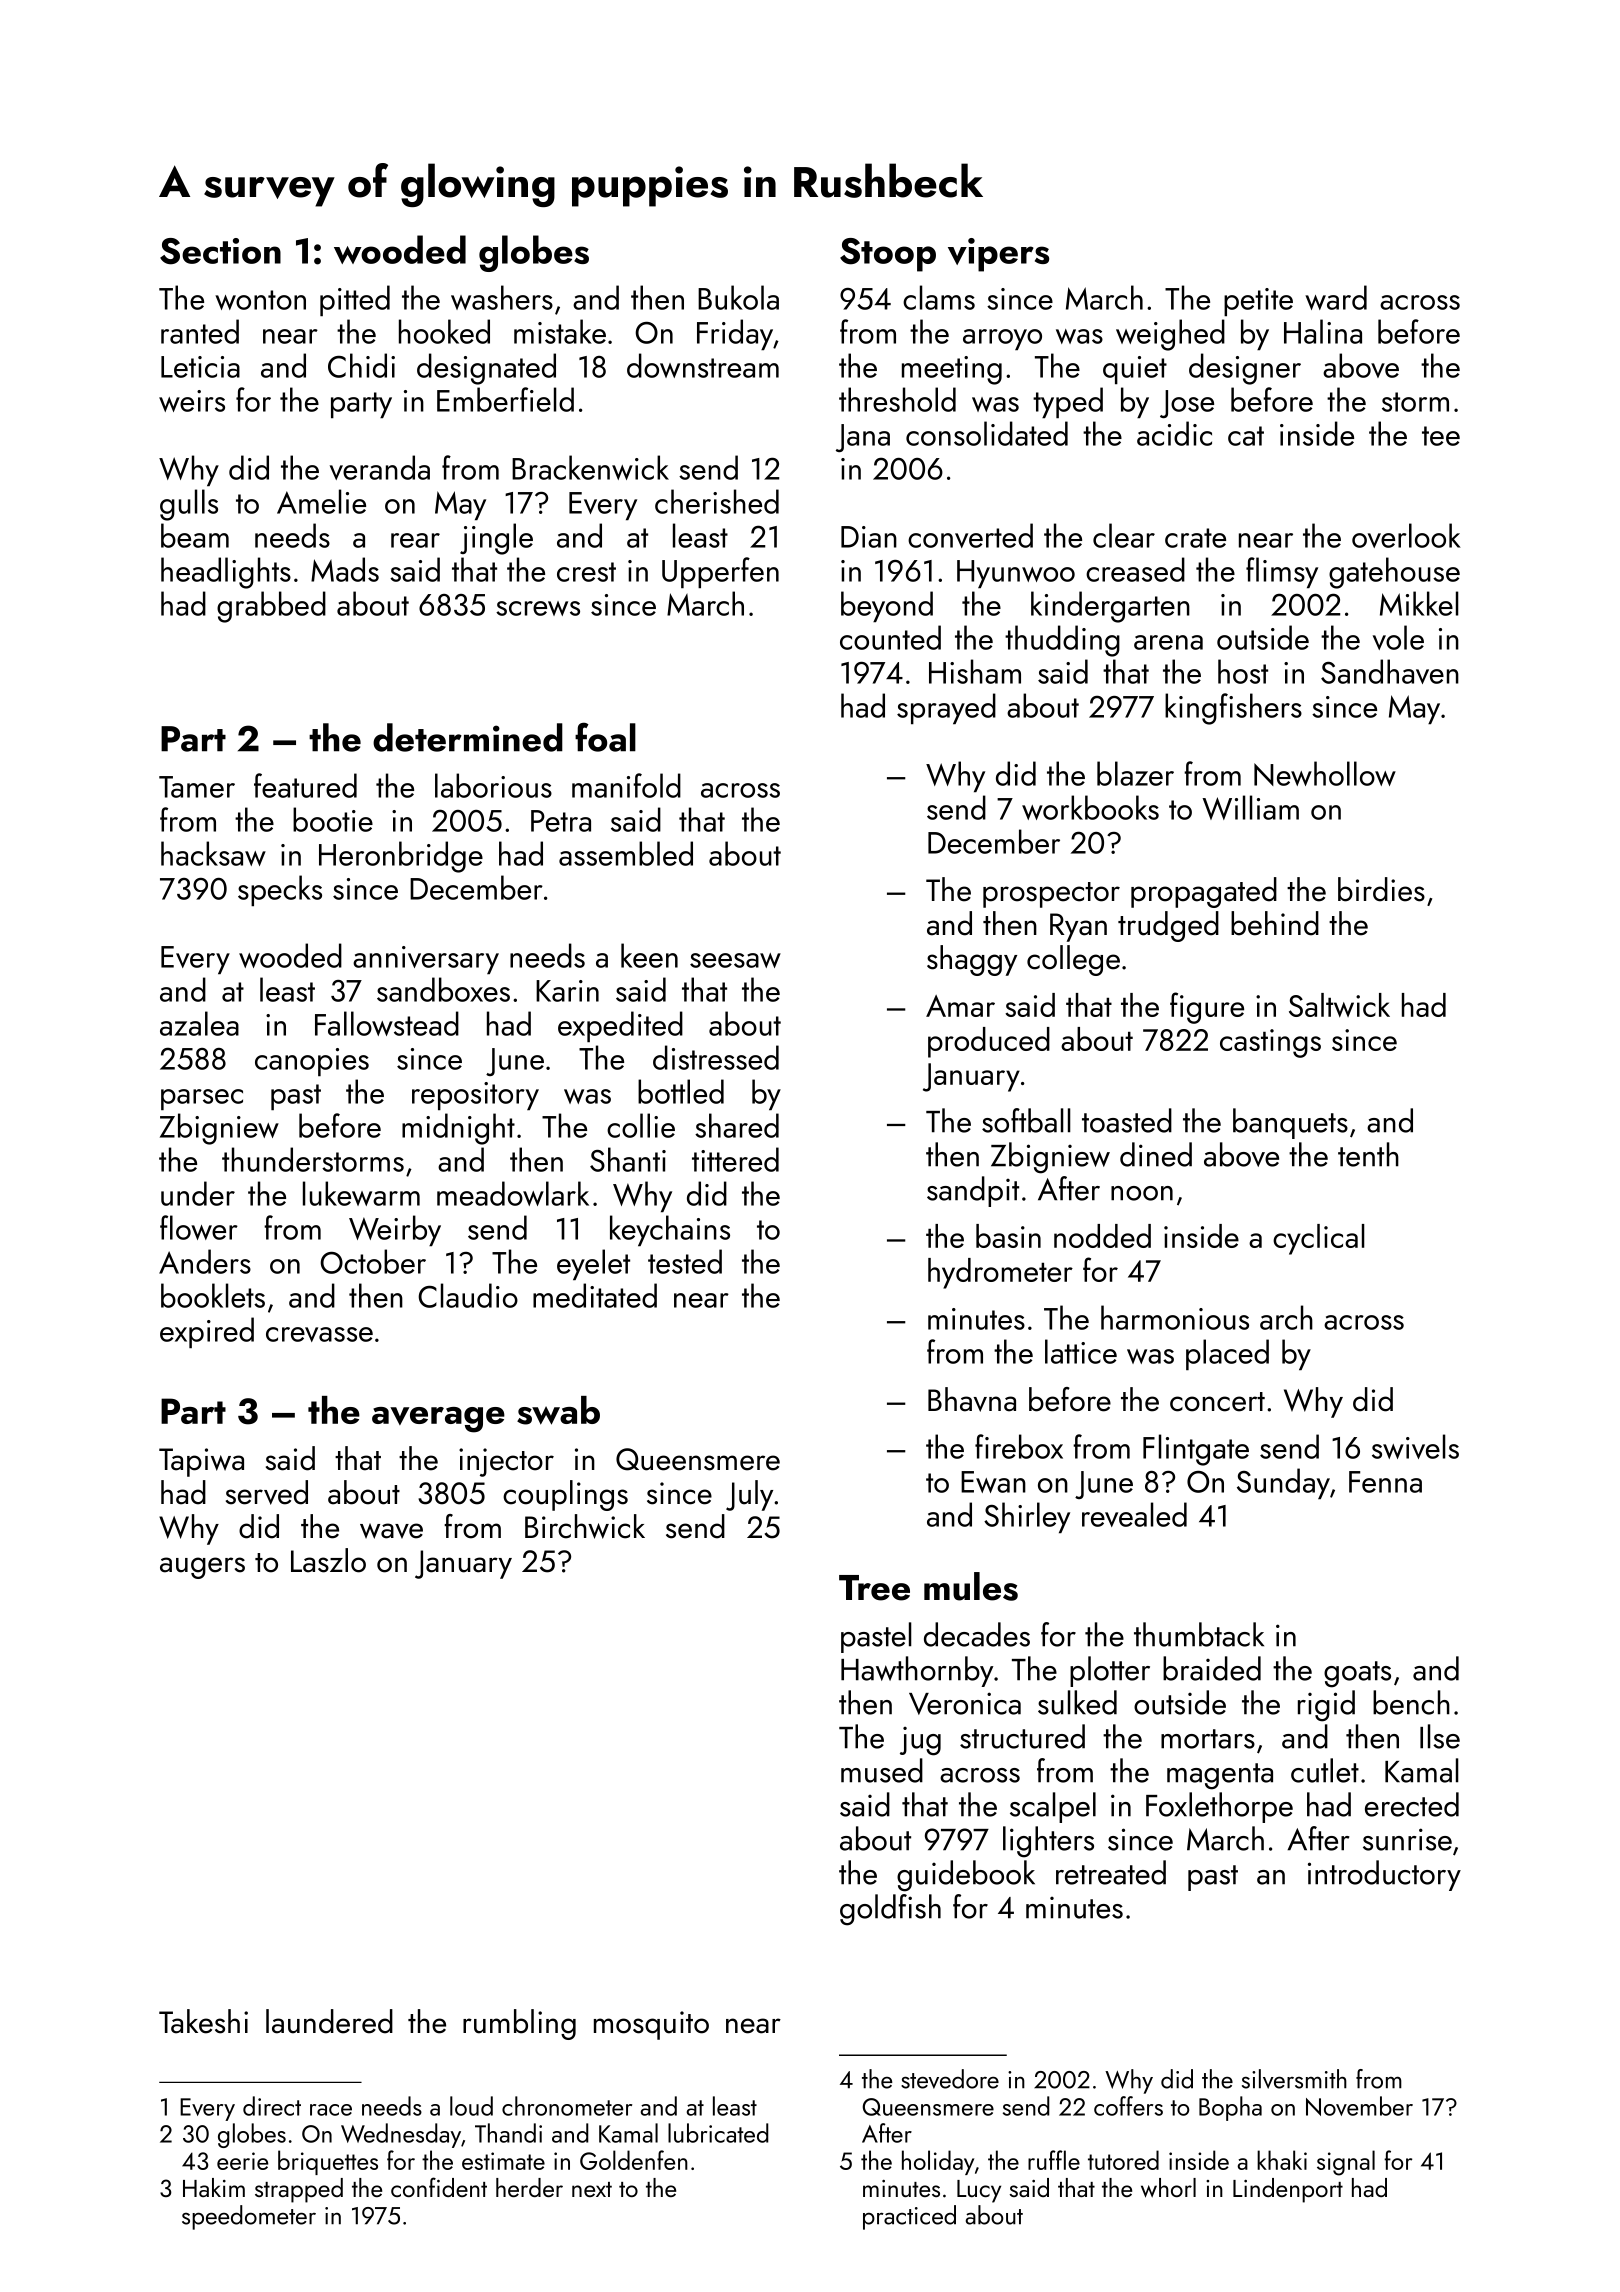 The image size is (1620, 2292). I want to click on designer, so click(1245, 369).
